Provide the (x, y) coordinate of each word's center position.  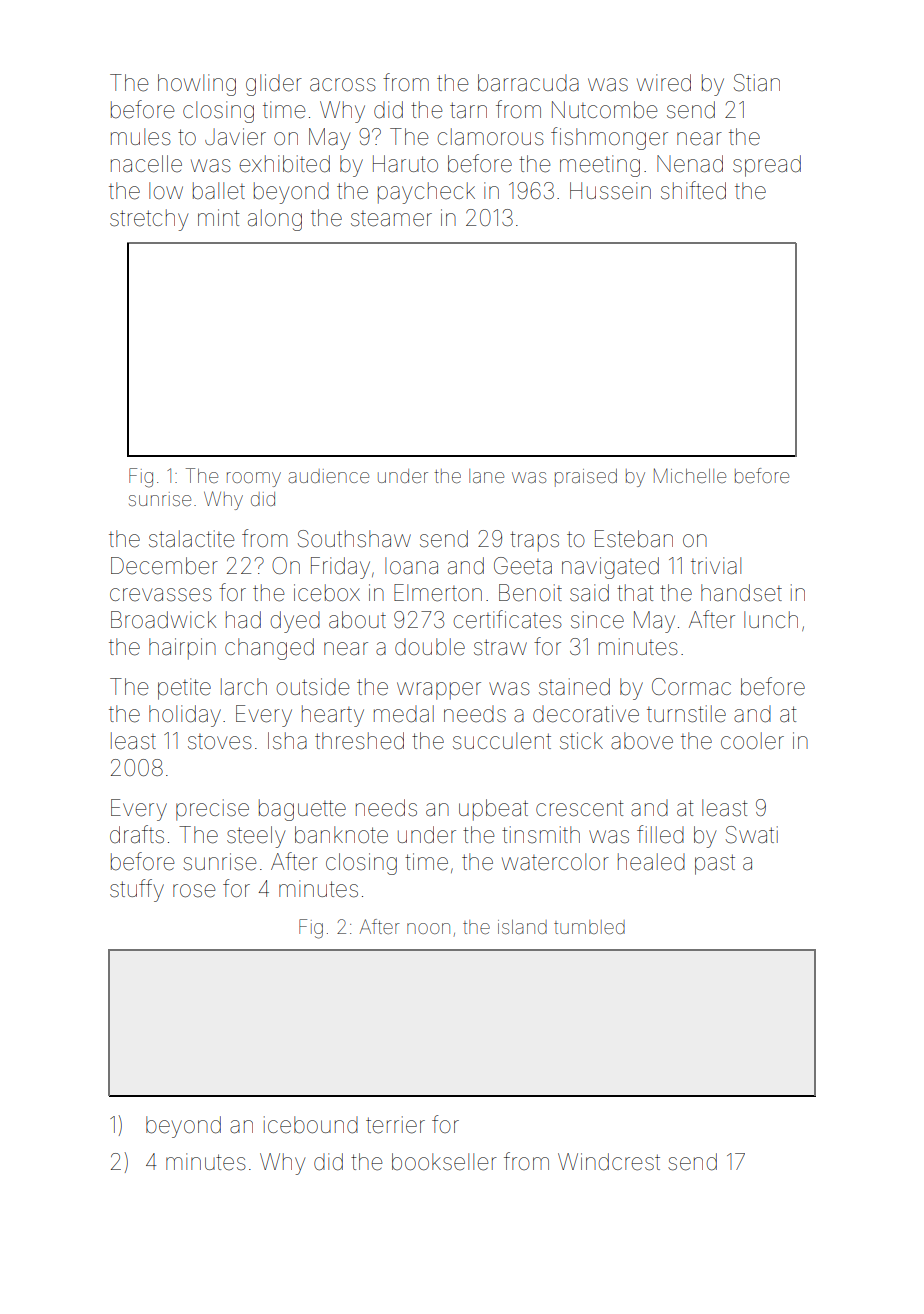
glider (274, 85)
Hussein (610, 191)
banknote (341, 835)
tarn (468, 110)
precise (212, 810)
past (715, 864)
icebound (311, 1125)
